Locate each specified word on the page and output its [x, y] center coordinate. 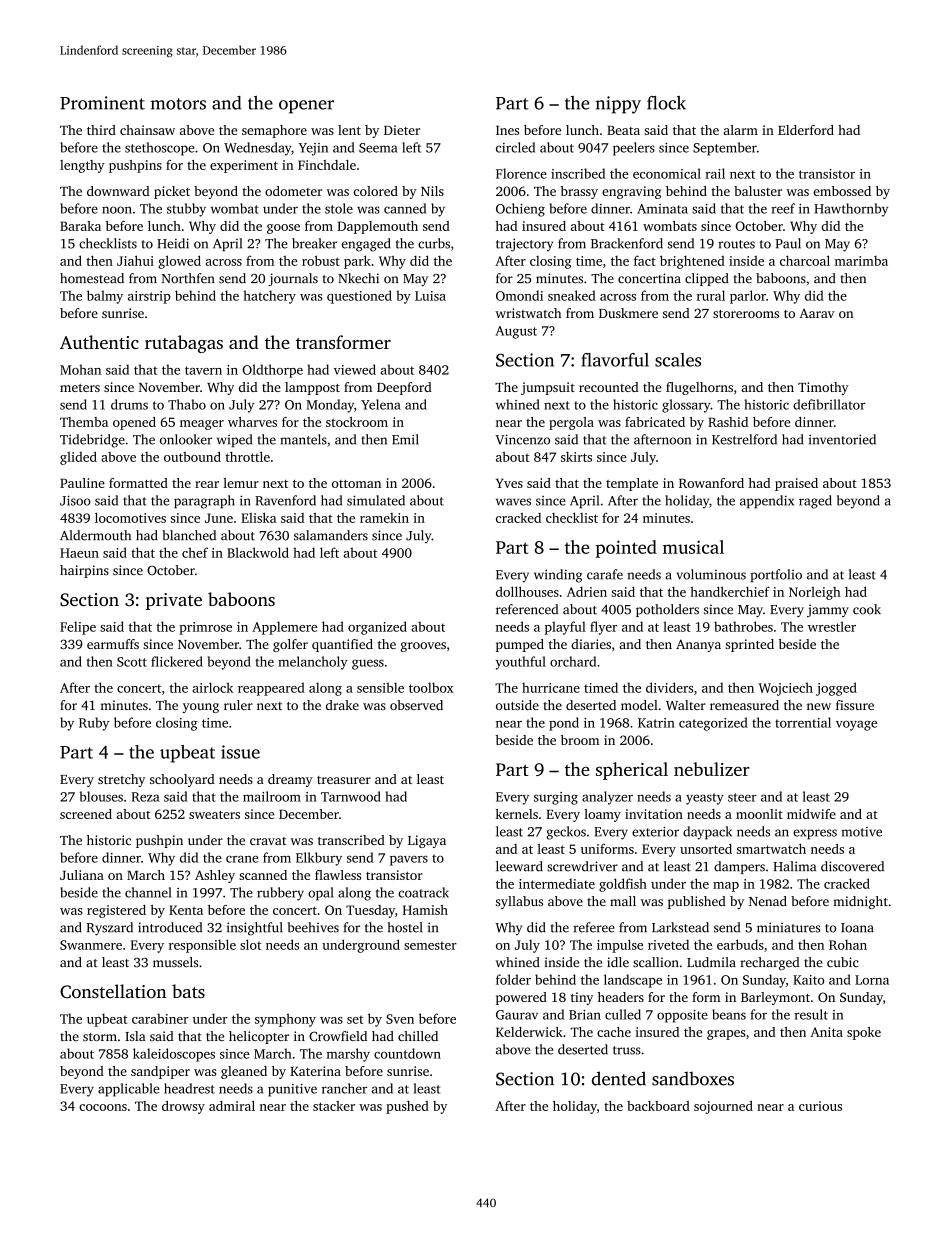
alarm [740, 130]
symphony [285, 1020]
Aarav [817, 313]
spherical [632, 771]
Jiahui [135, 260]
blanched [189, 535]
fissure [855, 705]
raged [815, 502]
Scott [132, 662]
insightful [255, 929]
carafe [605, 574]
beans [729, 1014]
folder [513, 979]
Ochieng [520, 210]
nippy [618, 105]
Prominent [102, 103]
